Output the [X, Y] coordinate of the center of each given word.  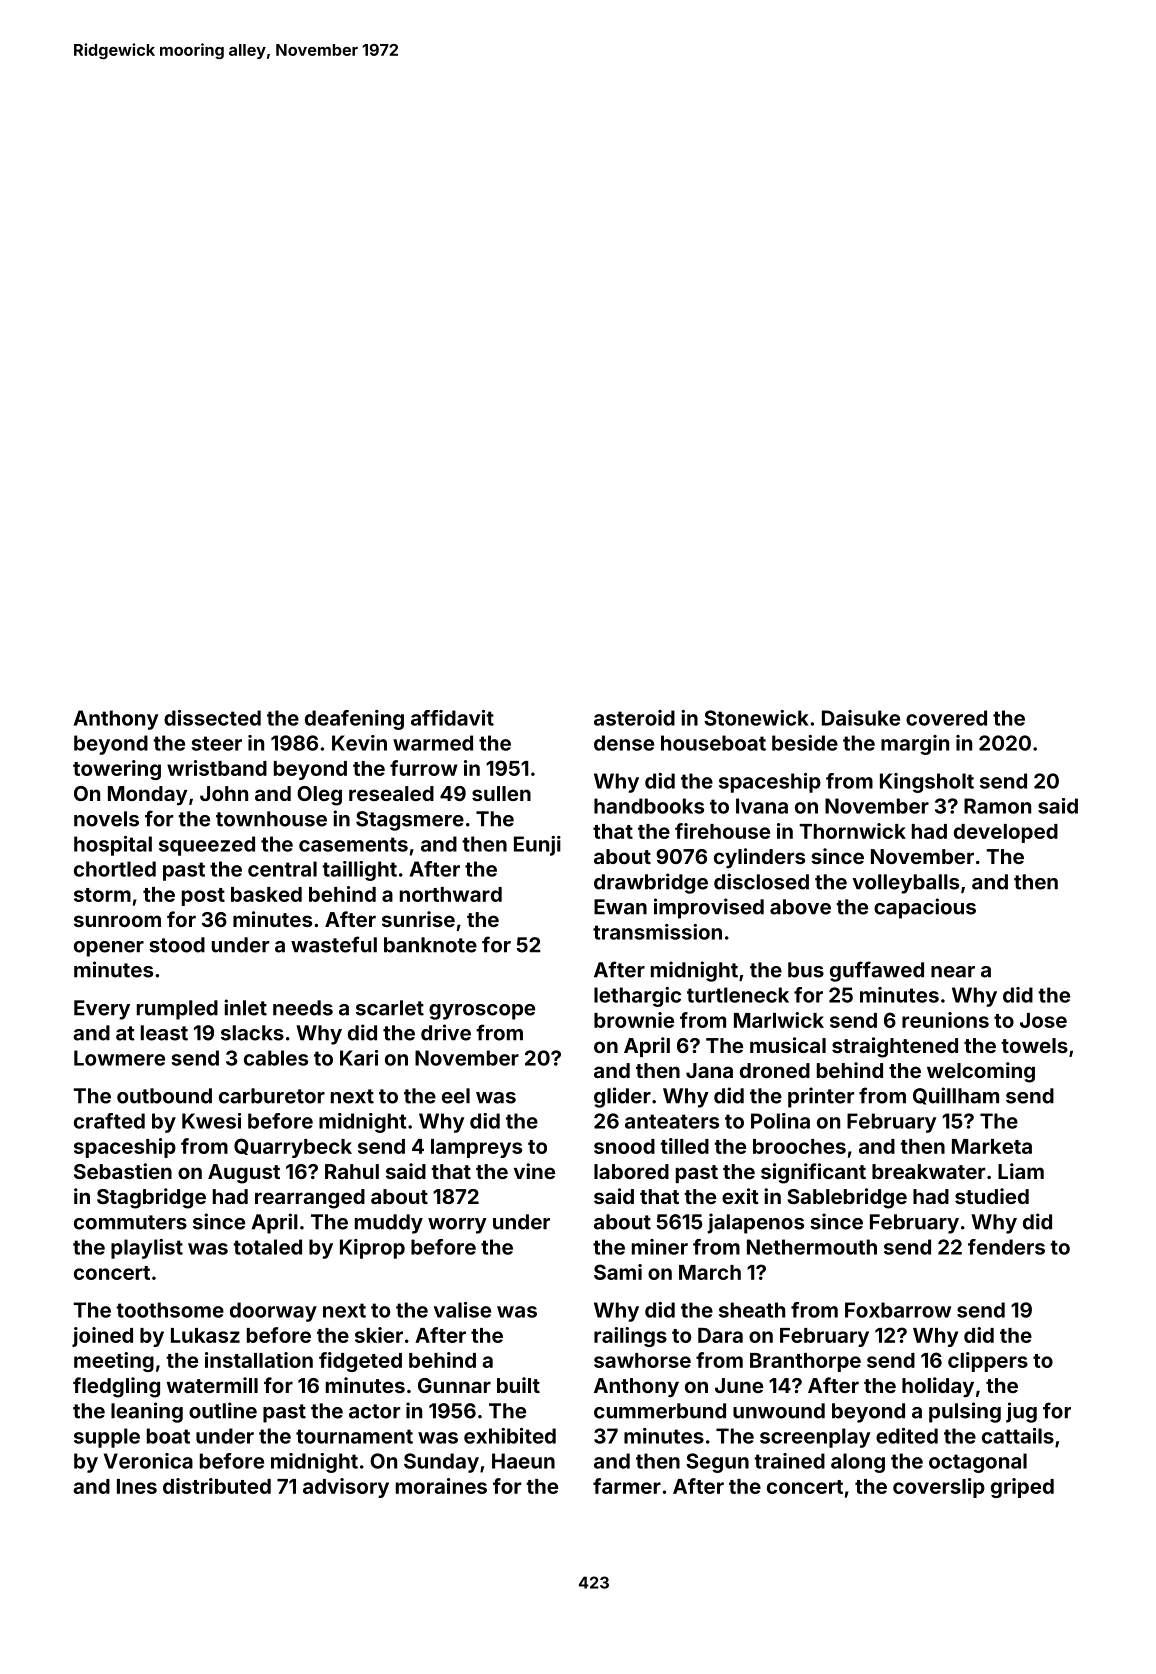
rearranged [310, 1199]
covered [946, 718]
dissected [212, 718]
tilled [684, 1146]
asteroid [634, 718]
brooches [799, 1146]
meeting [114, 1362]
